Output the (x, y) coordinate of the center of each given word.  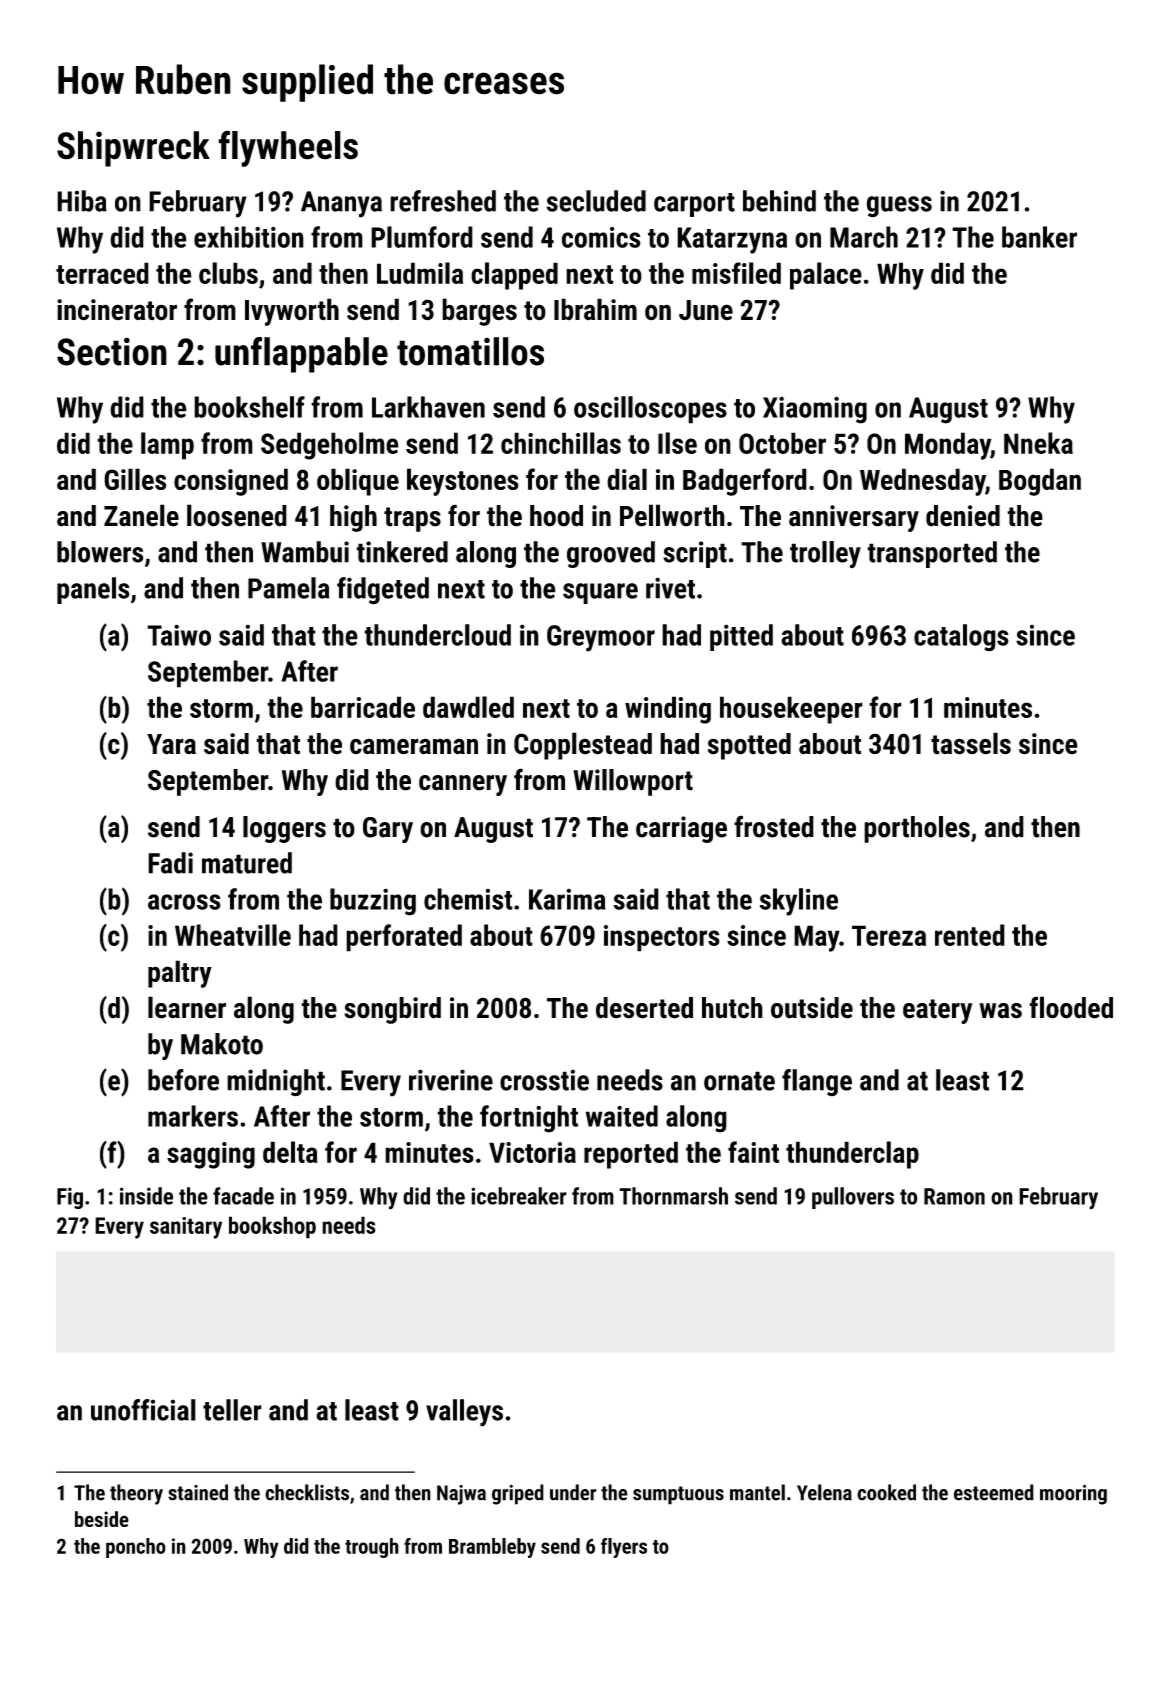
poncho (136, 1548)
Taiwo (179, 635)
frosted (774, 826)
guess (899, 207)
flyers (624, 1548)
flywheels (288, 148)
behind (779, 201)
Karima (567, 899)
